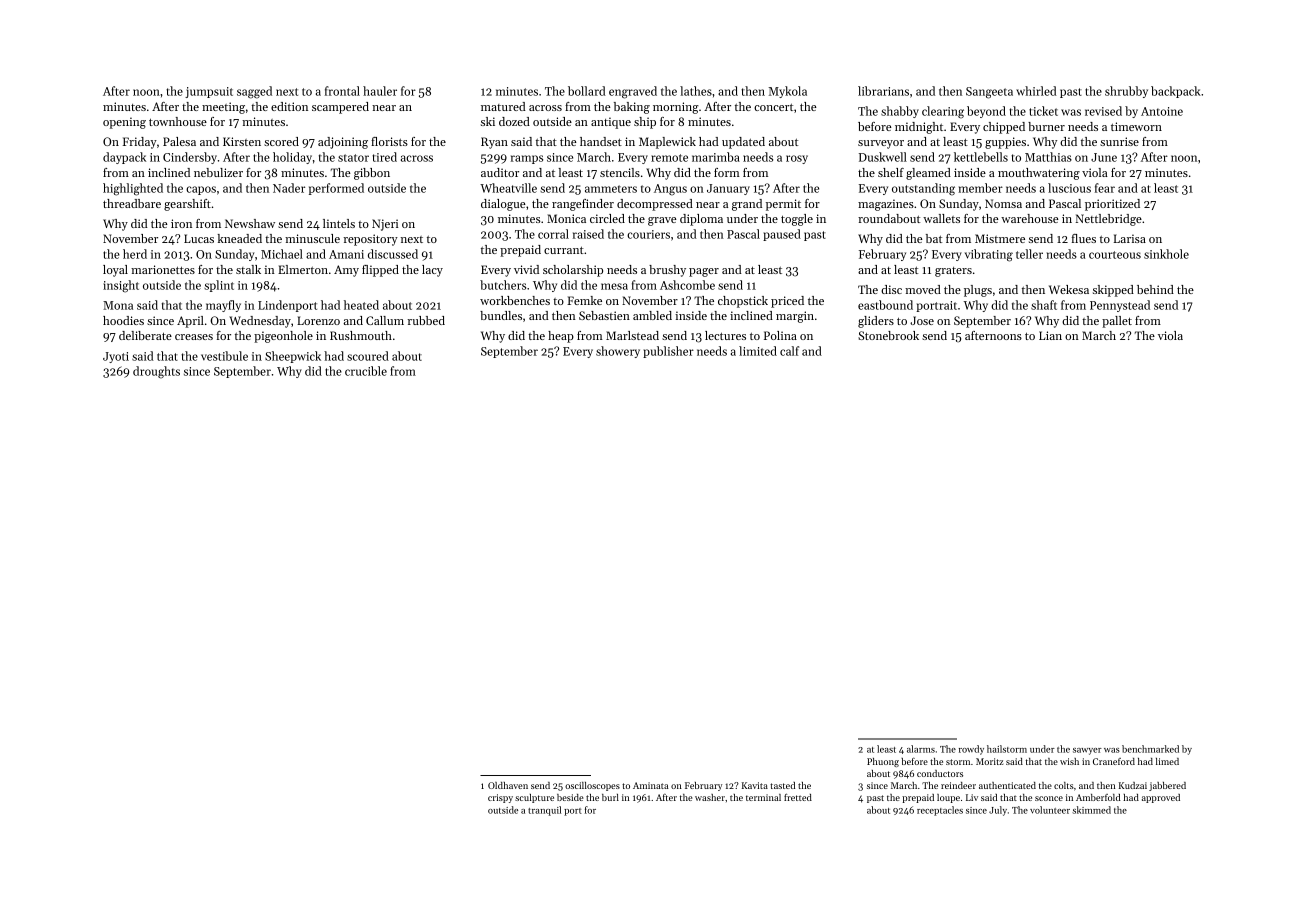 This document has width=1308, height=924. Describe the element at coordinates (1112, 205) in the document. I see `prioritized` at that location.
